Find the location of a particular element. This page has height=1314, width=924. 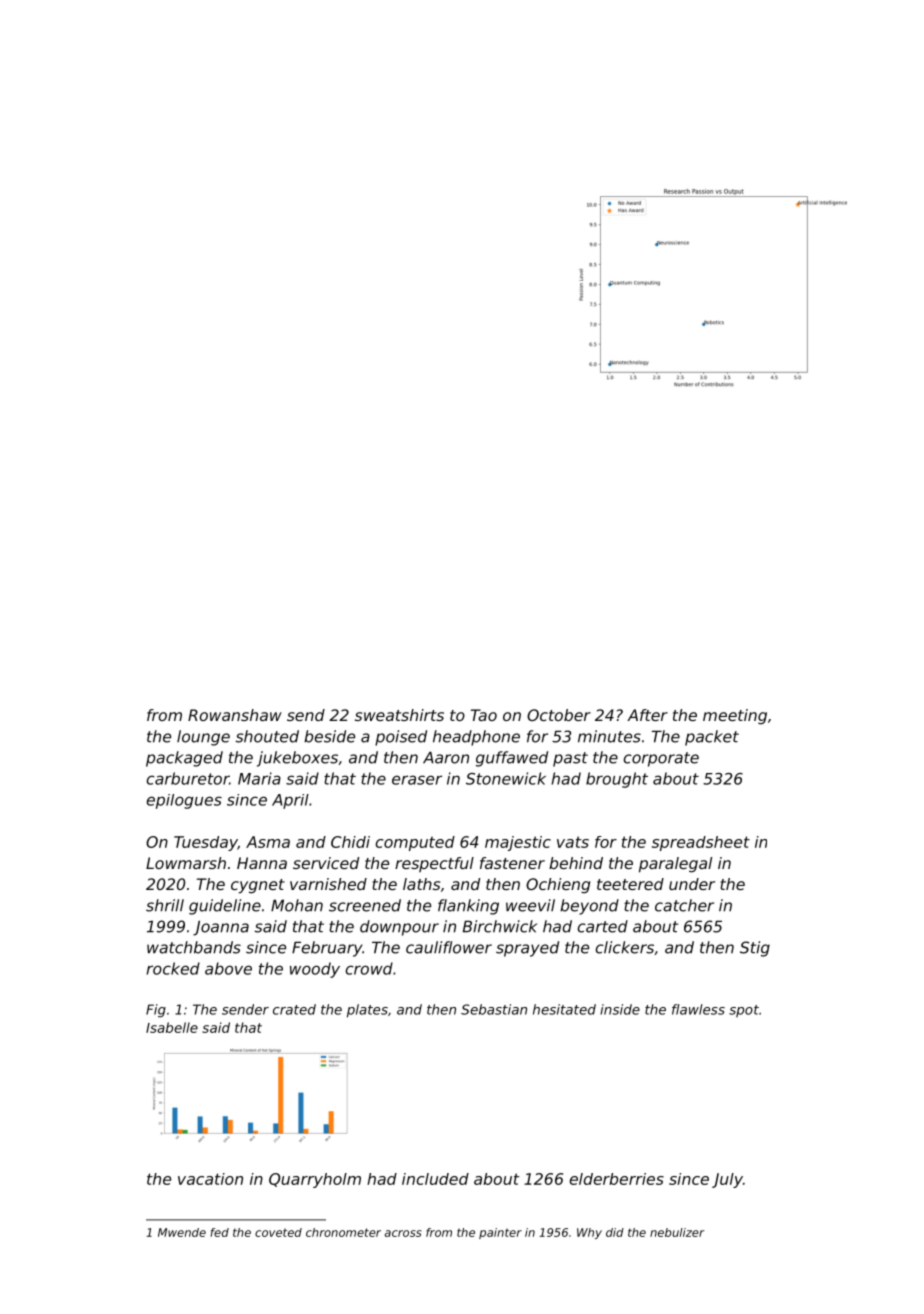

vacation is located at coordinates (210, 1179).
